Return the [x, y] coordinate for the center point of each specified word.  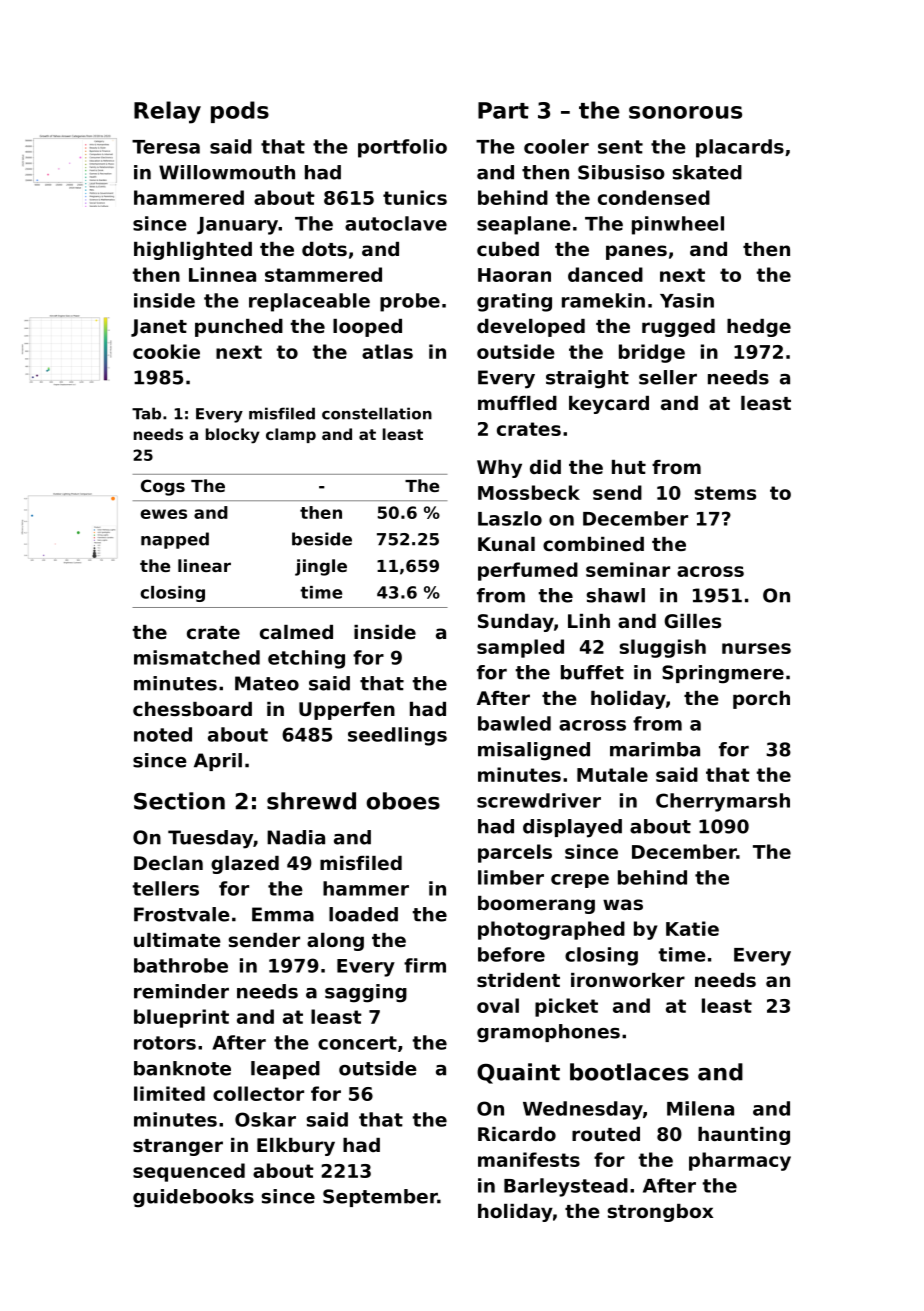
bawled [514, 723]
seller [668, 377]
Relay [167, 112]
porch [761, 700]
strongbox [660, 1213]
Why [499, 469]
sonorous [685, 112]
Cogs [163, 487]
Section [179, 801]
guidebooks [193, 1198]
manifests [529, 1159]
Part [503, 110]
